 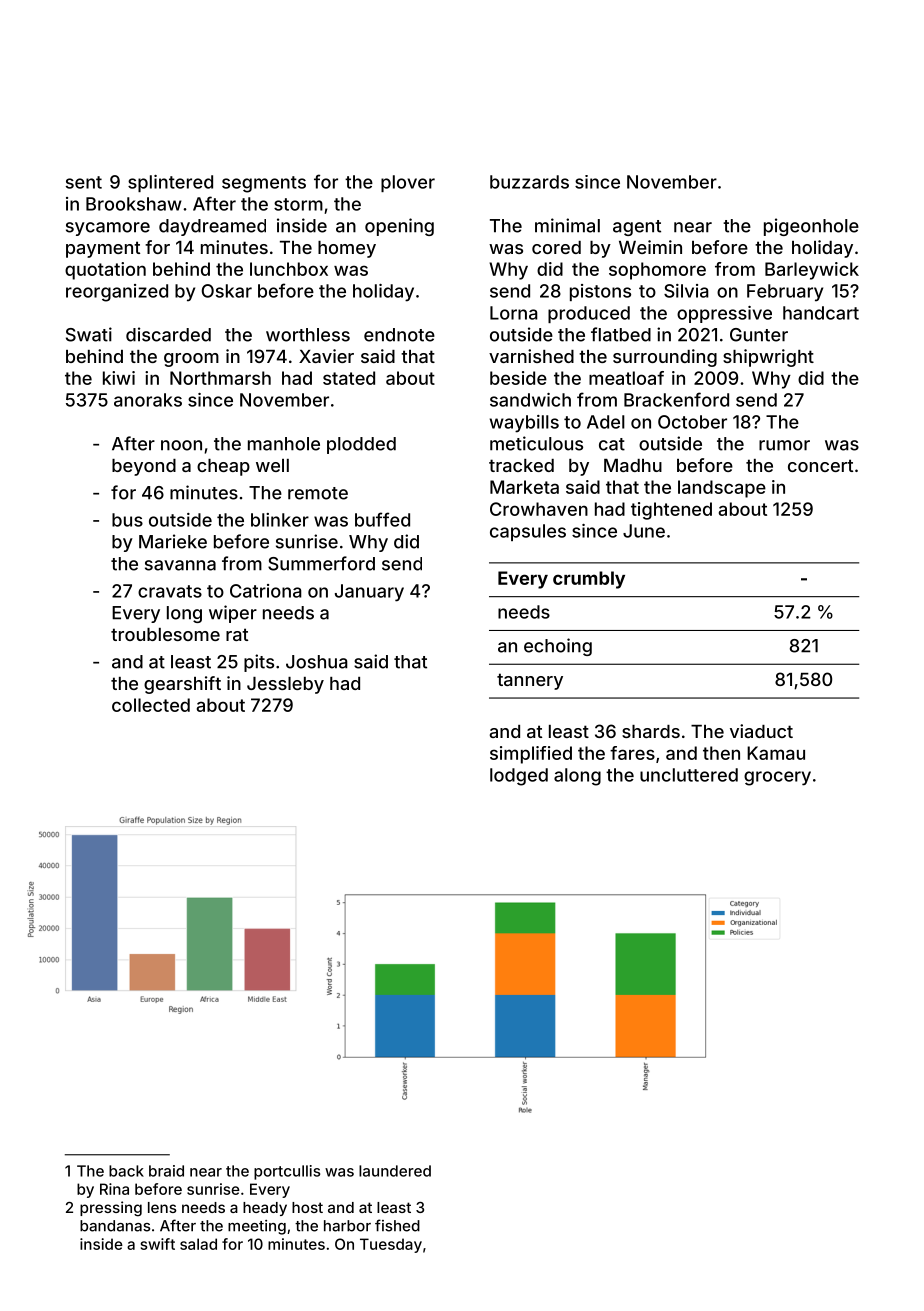 I want to click on produced, so click(x=589, y=314).
